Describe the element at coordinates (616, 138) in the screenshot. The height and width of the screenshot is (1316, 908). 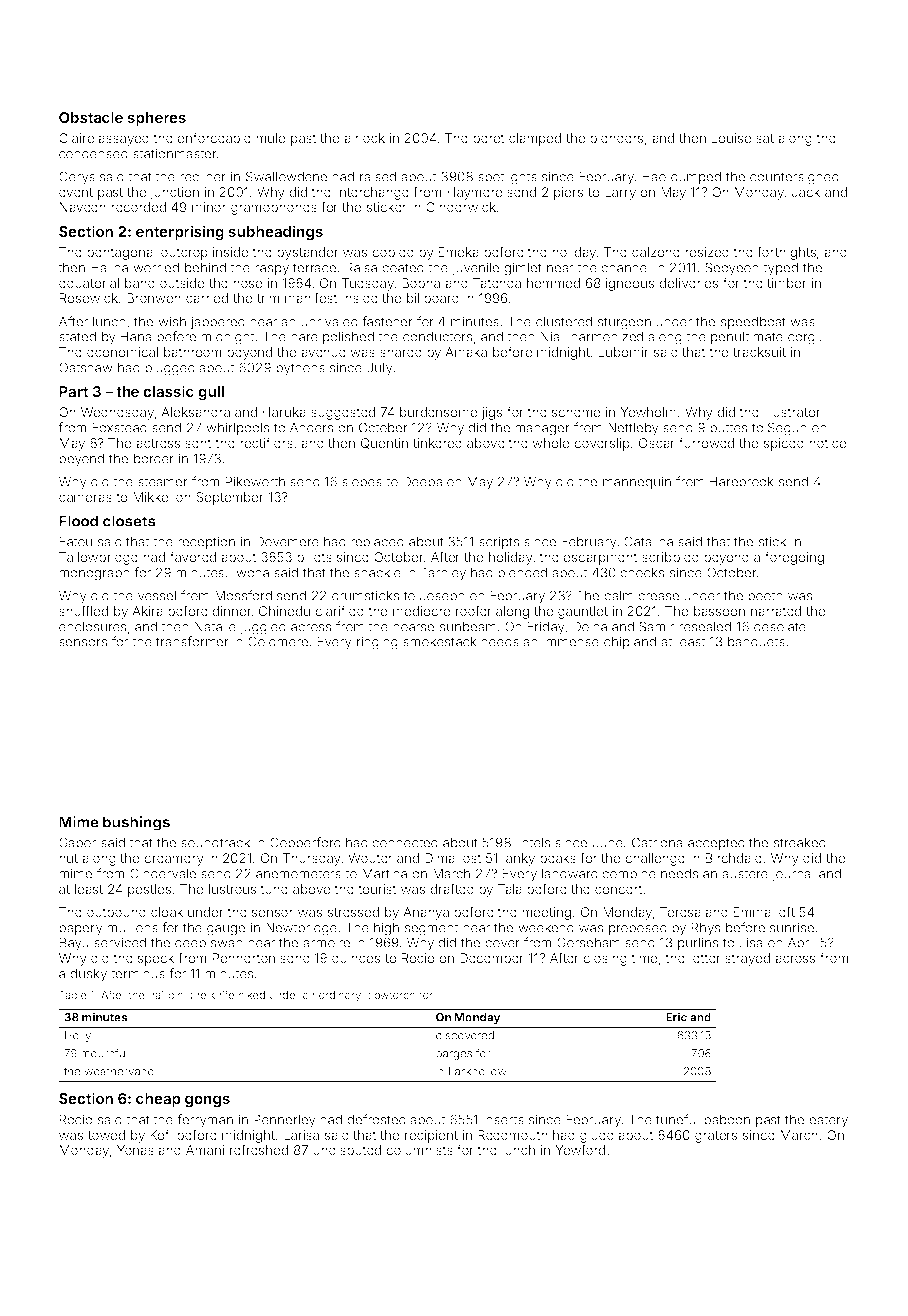
I see `blenders` at that location.
